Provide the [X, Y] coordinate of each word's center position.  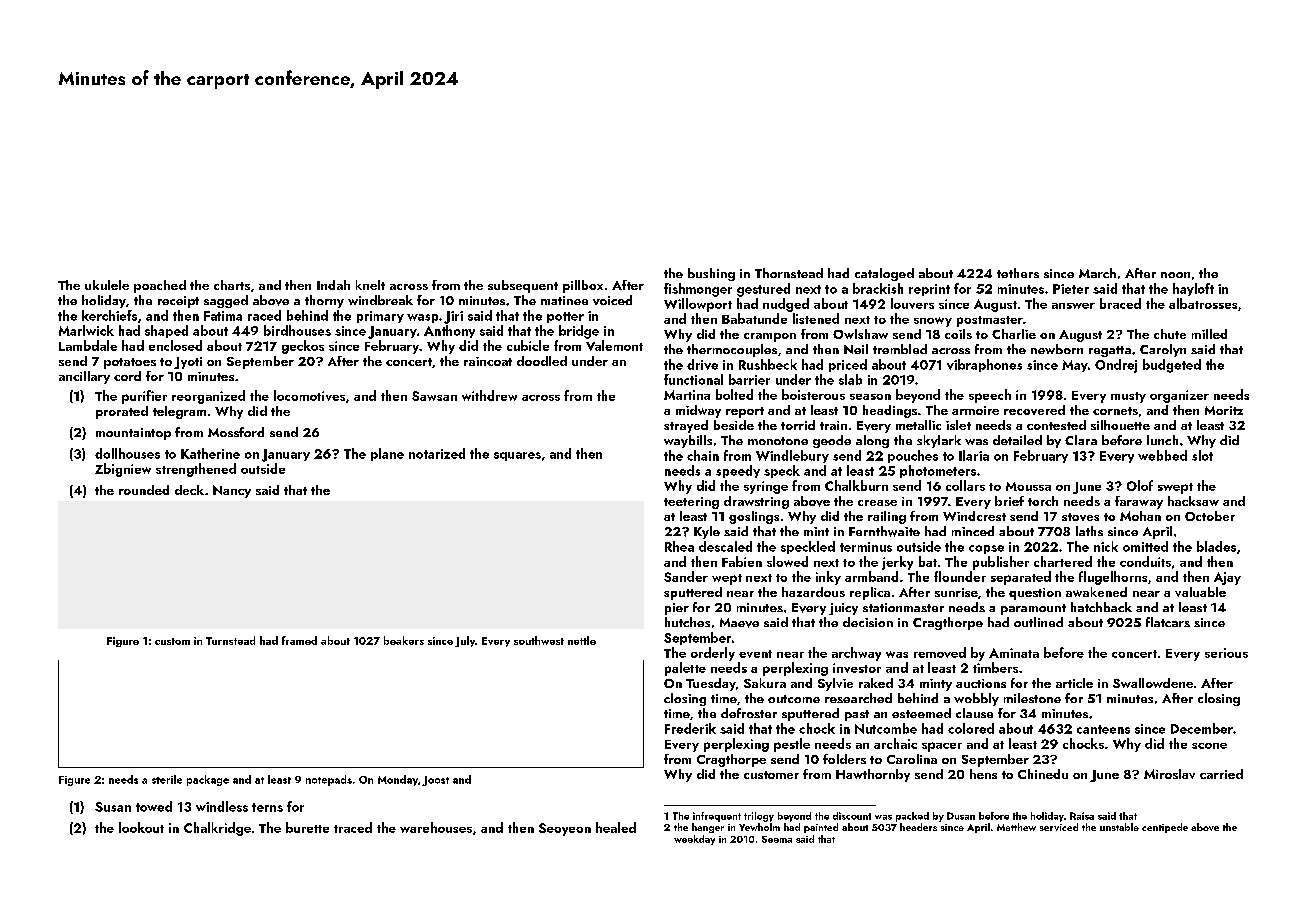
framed [299, 640]
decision [868, 622]
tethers [1018, 273]
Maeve [739, 623]
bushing [711, 274]
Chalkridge [217, 829]
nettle [582, 640]
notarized [437, 453]
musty [1128, 397]
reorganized [208, 397]
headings [890, 411]
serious [1226, 653]
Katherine [210, 453]
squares [517, 456]
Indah [333, 285]
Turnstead [230, 640]
